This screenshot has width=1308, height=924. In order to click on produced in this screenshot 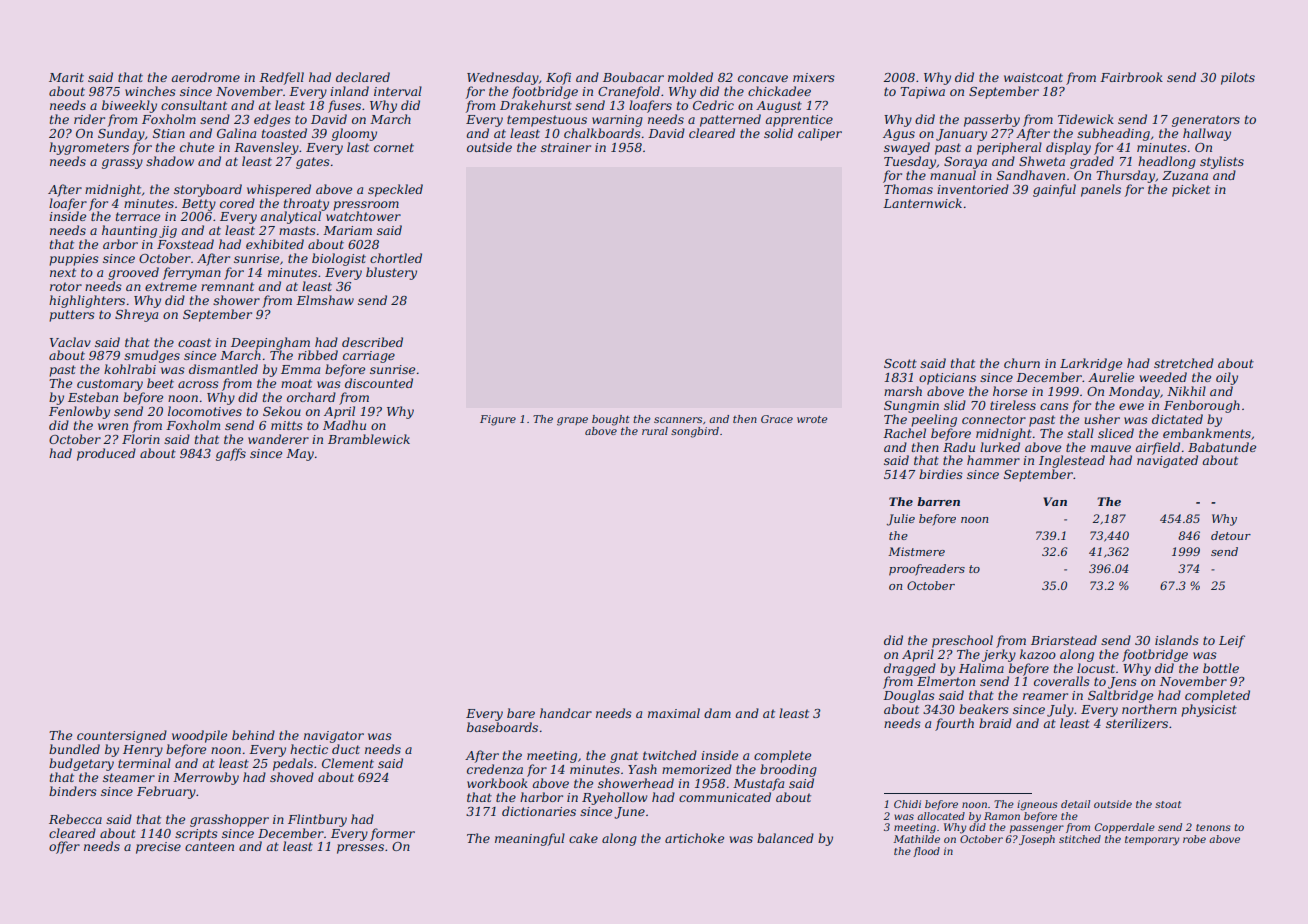, I will do `click(106, 454)`.
